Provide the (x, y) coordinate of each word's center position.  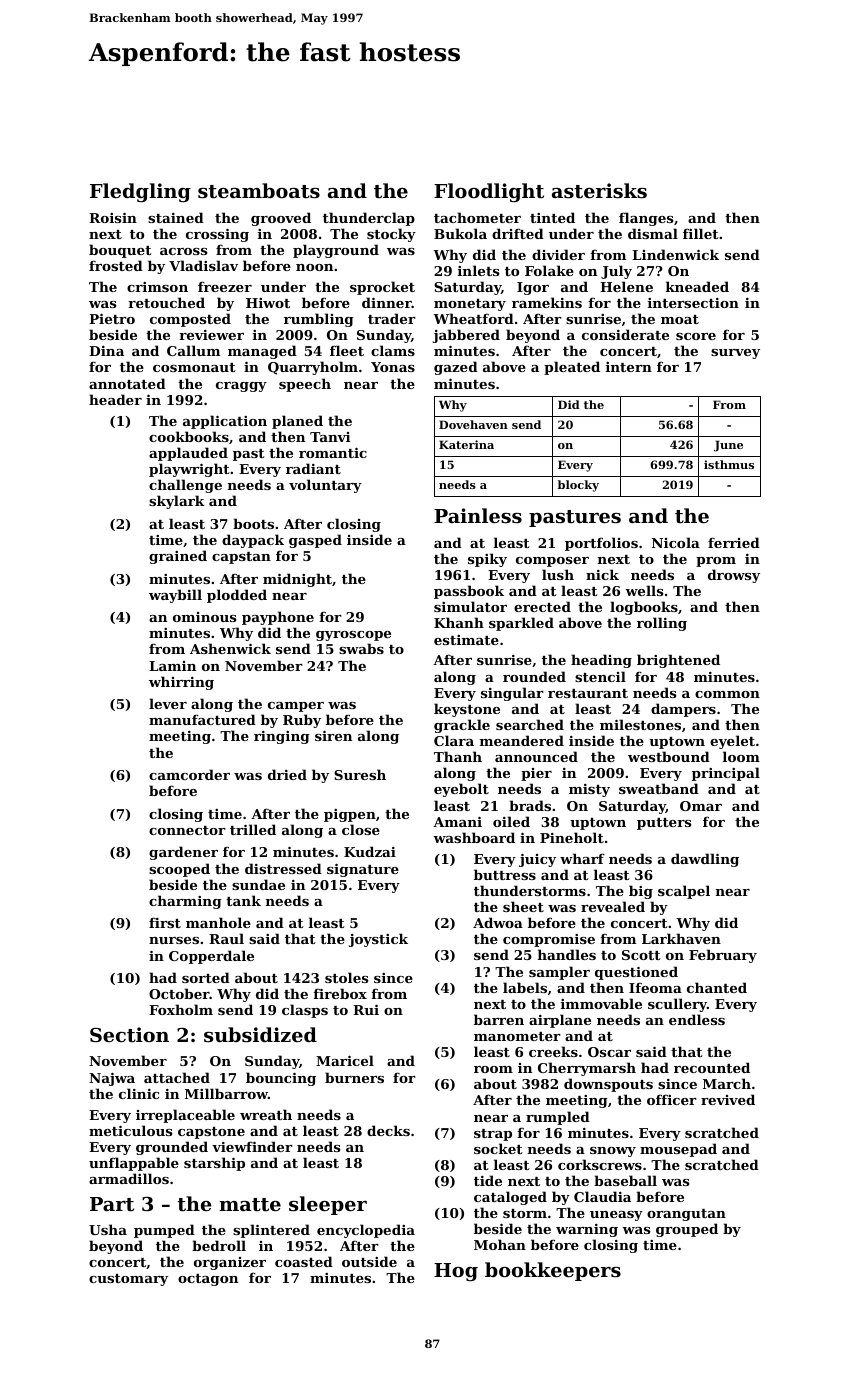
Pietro (112, 319)
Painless (478, 516)
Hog (456, 1272)
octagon (208, 1280)
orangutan (686, 1215)
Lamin (172, 666)
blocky (578, 486)
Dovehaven (473, 424)
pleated (572, 368)
